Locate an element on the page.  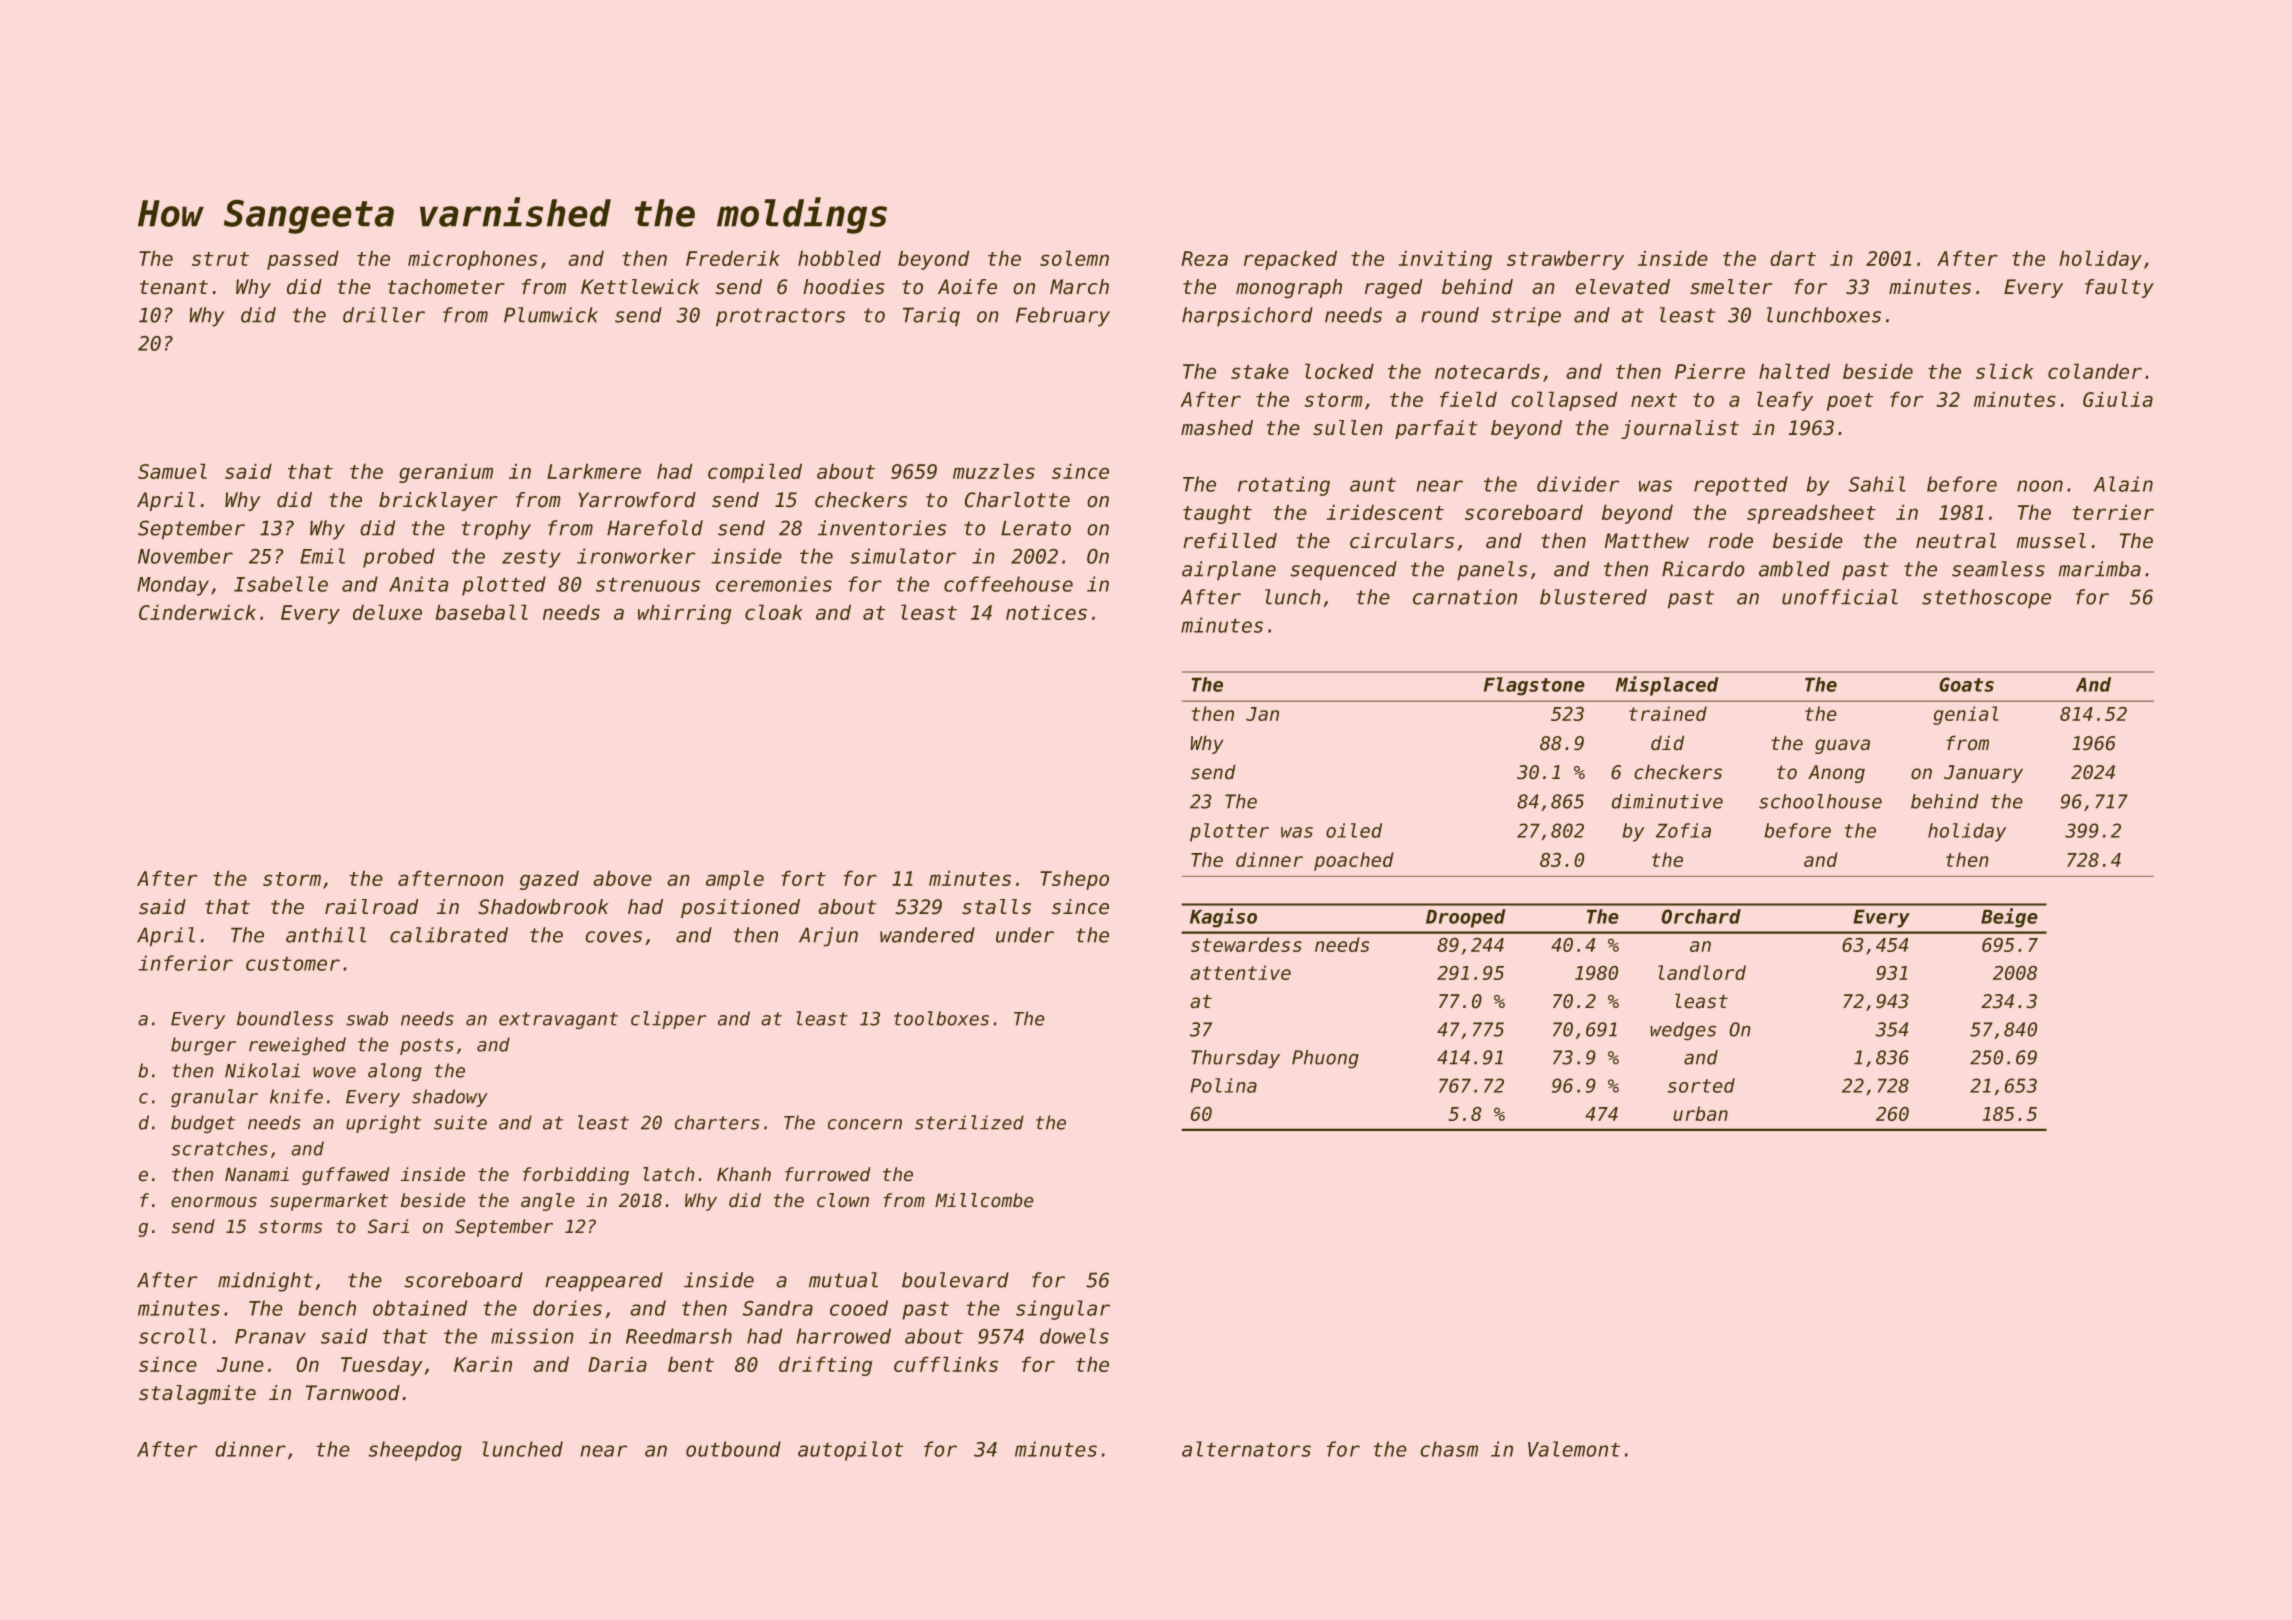
guava is located at coordinates (1842, 746).
